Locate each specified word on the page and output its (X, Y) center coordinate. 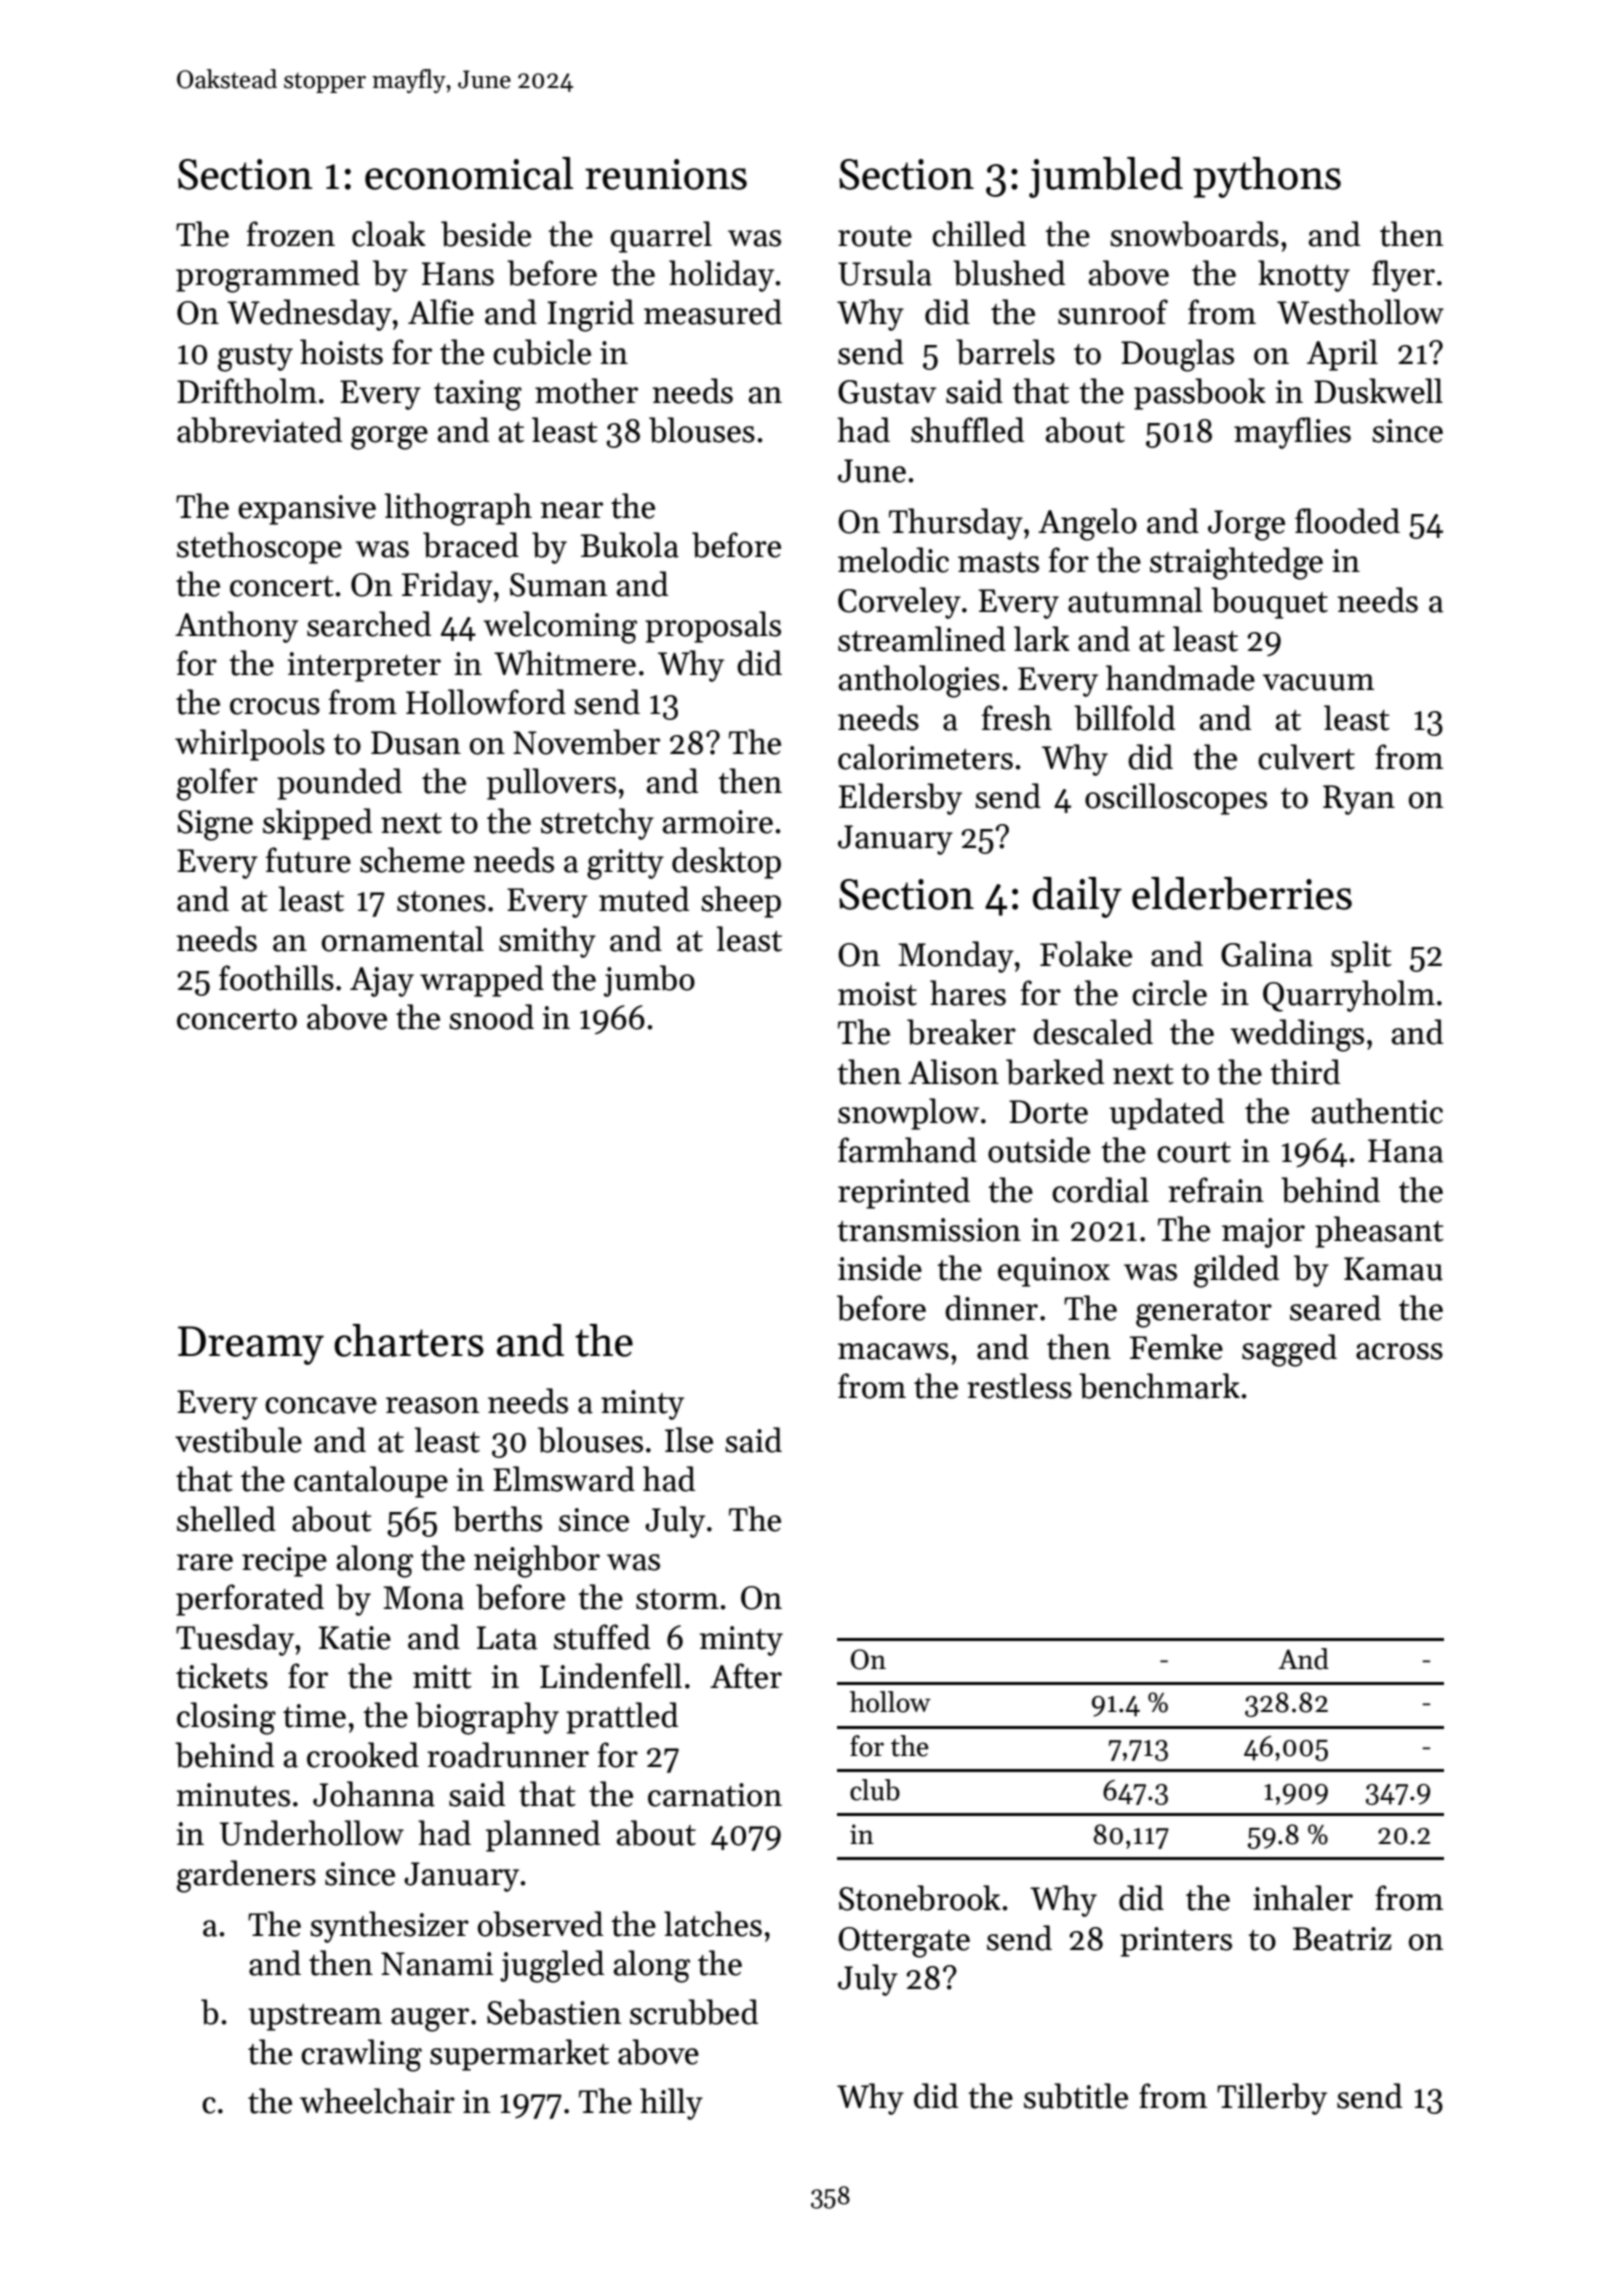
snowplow (908, 1114)
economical (469, 173)
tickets (222, 1676)
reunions (666, 174)
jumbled (1106, 177)
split (1361, 957)
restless (1019, 1386)
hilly (671, 2104)
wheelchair (377, 2101)
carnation (715, 1795)
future (308, 860)
